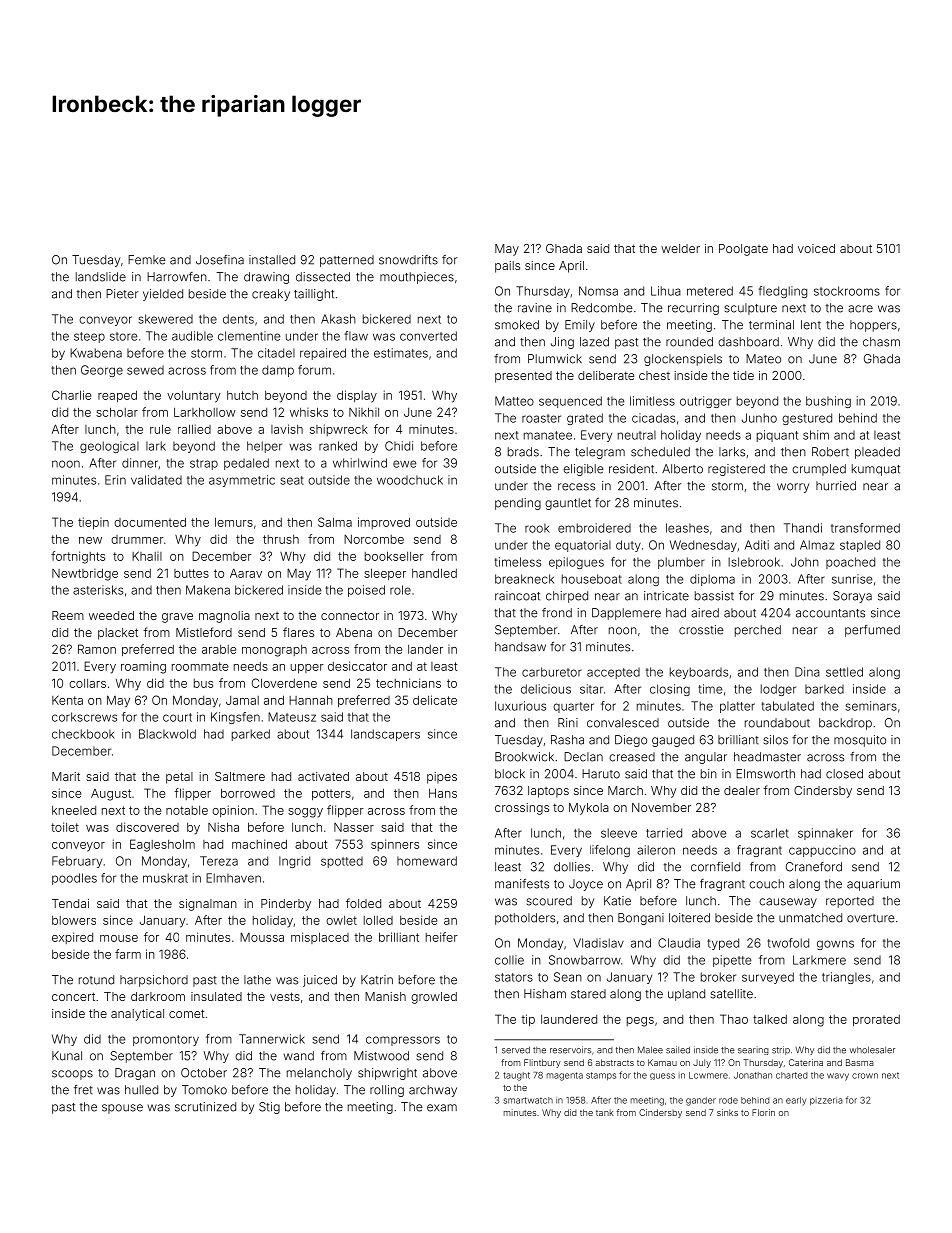 This screenshot has width=952, height=1233. What do you see at coordinates (865, 528) in the screenshot?
I see `transformed` at bounding box center [865, 528].
